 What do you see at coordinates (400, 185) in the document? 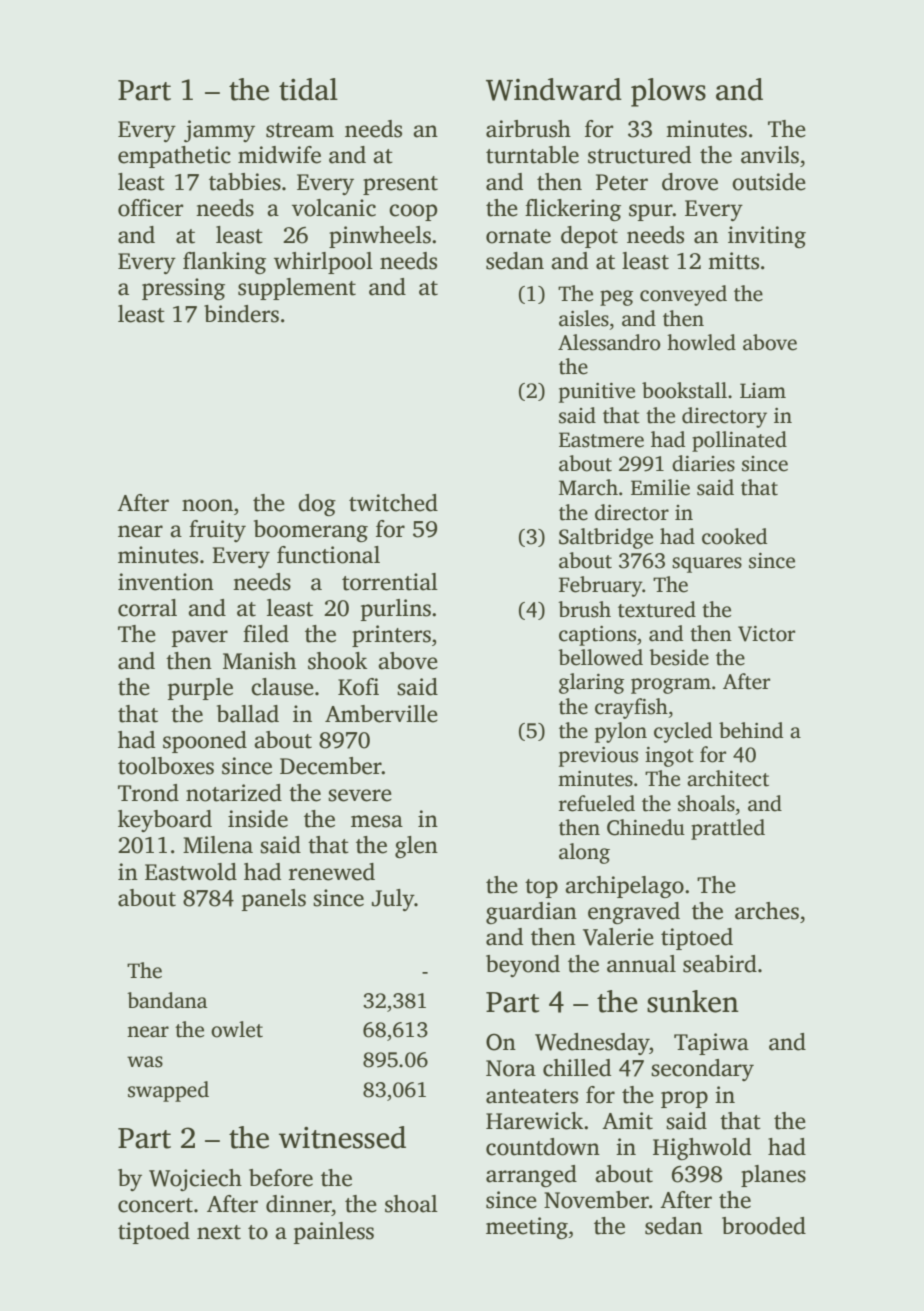
I see `present` at bounding box center [400, 185].
